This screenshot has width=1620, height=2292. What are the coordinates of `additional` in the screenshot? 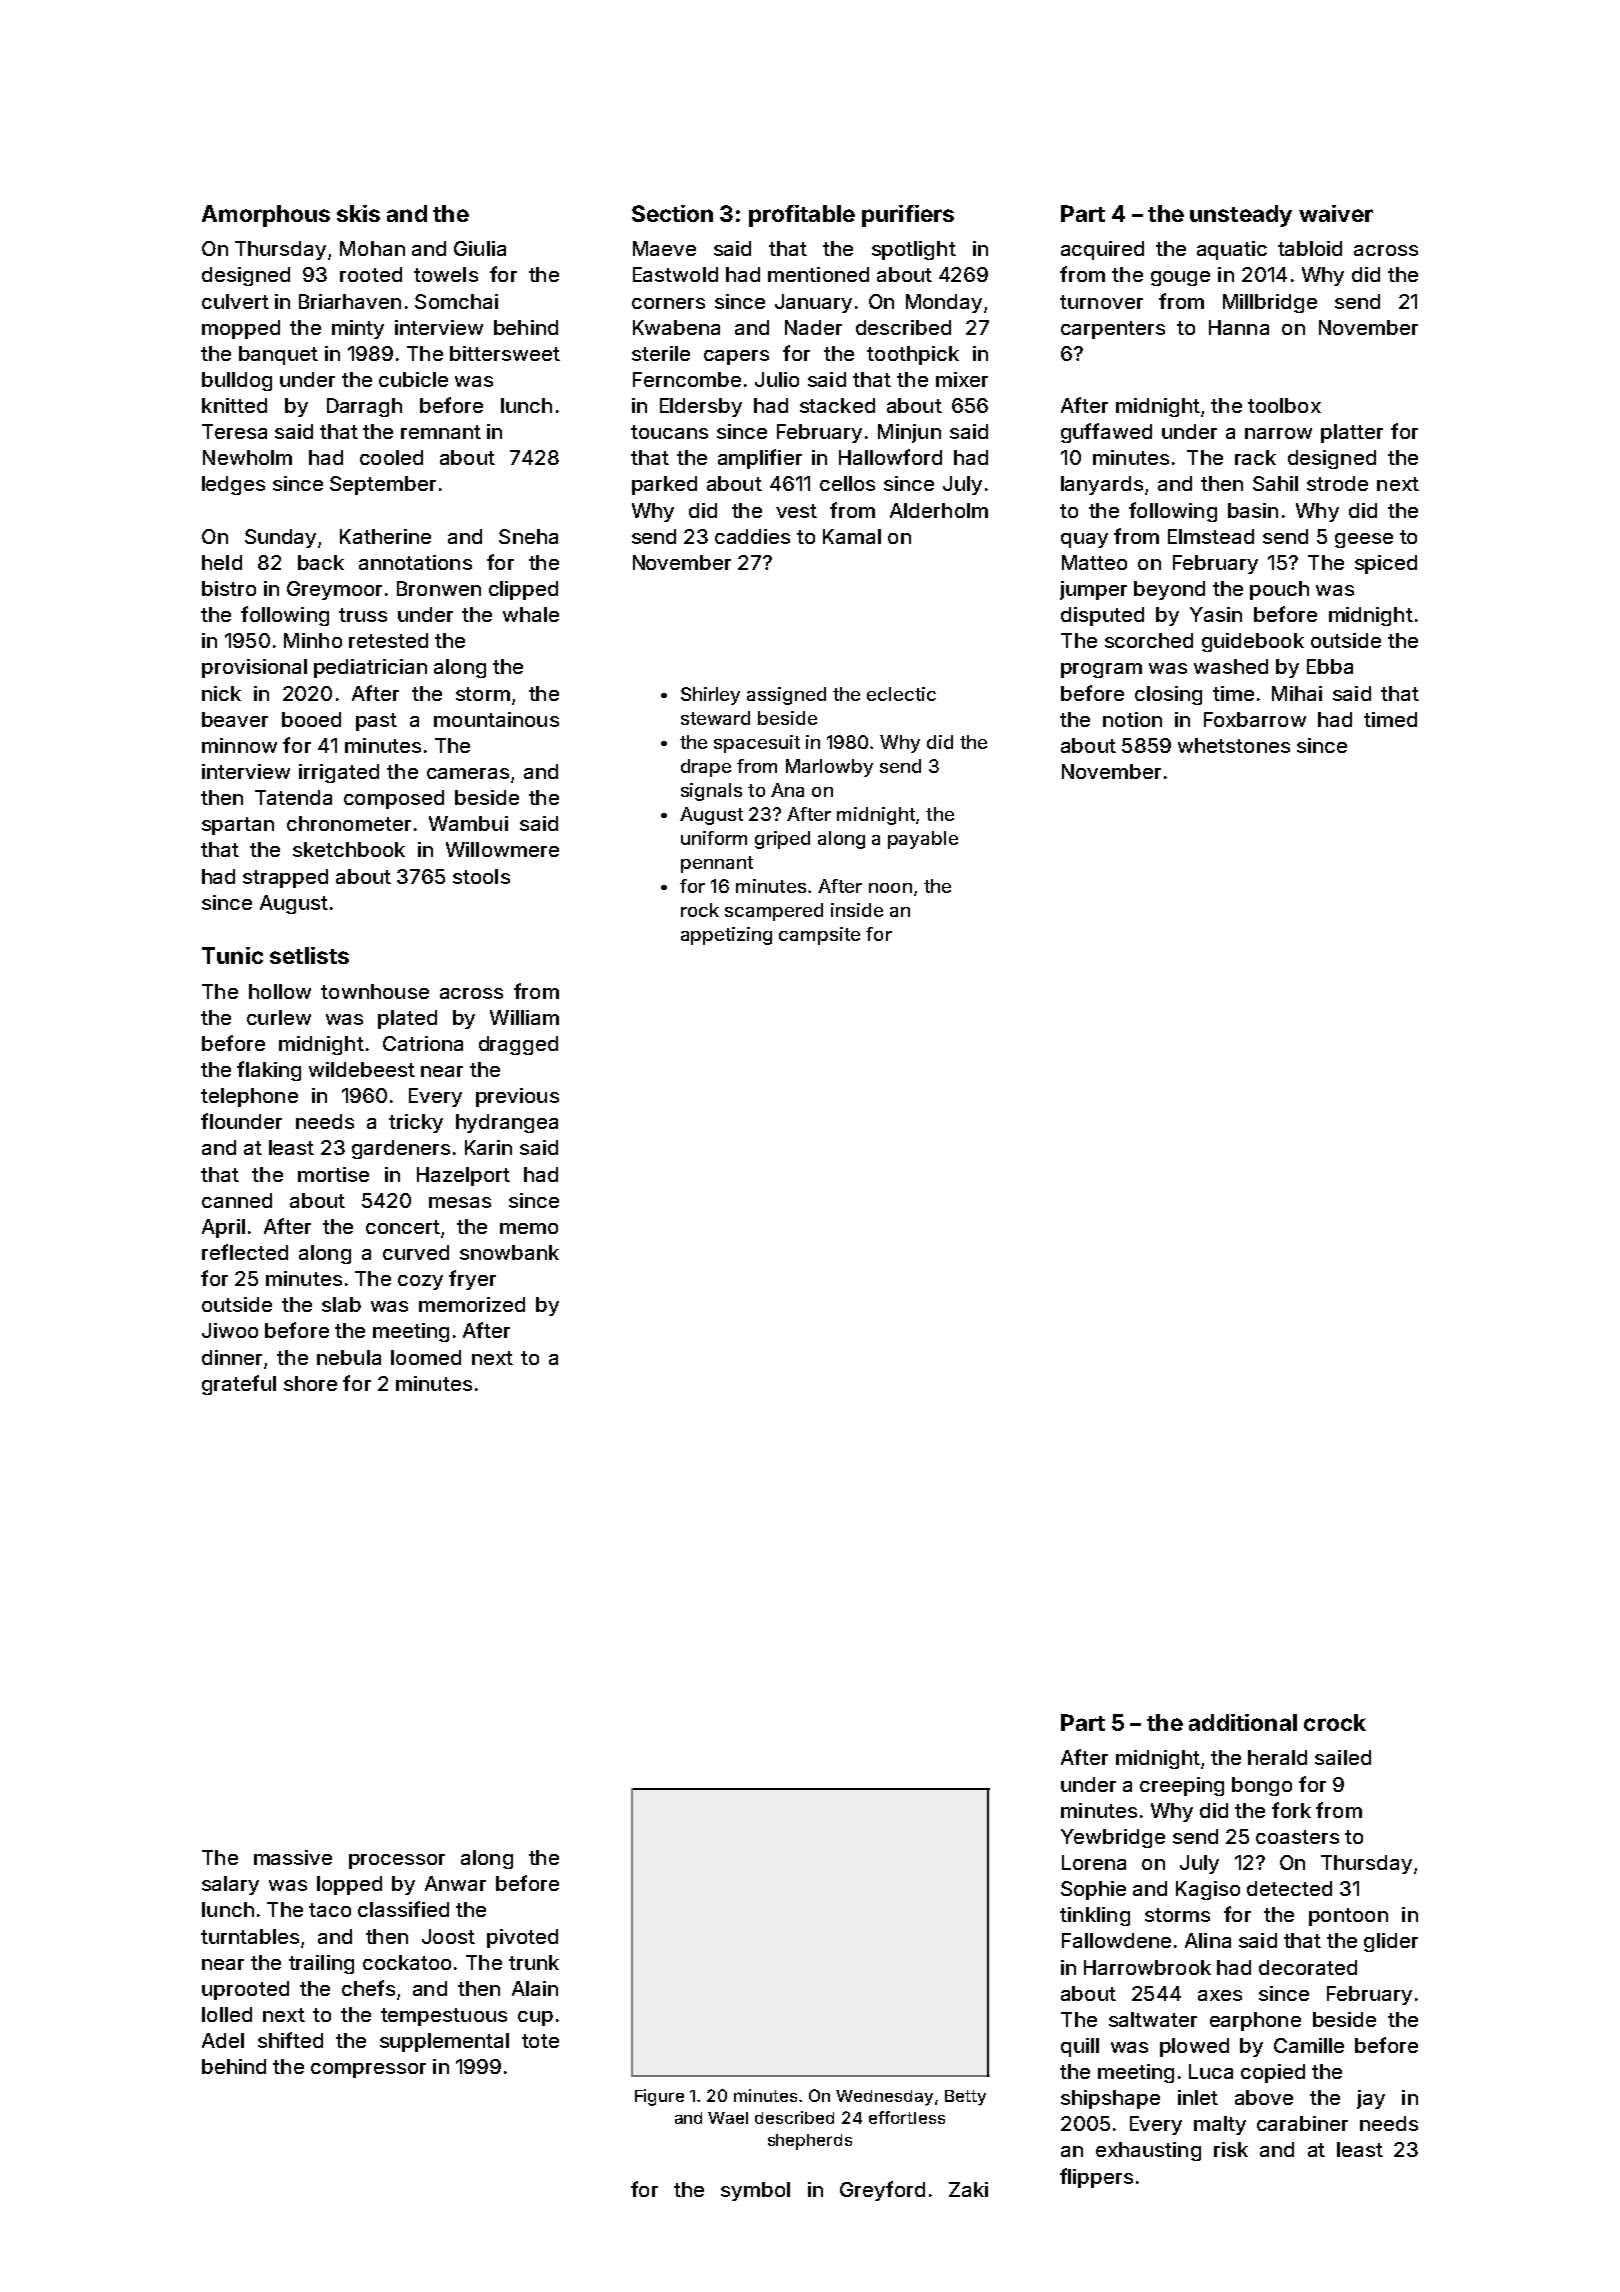 It's located at (1243, 1722).
